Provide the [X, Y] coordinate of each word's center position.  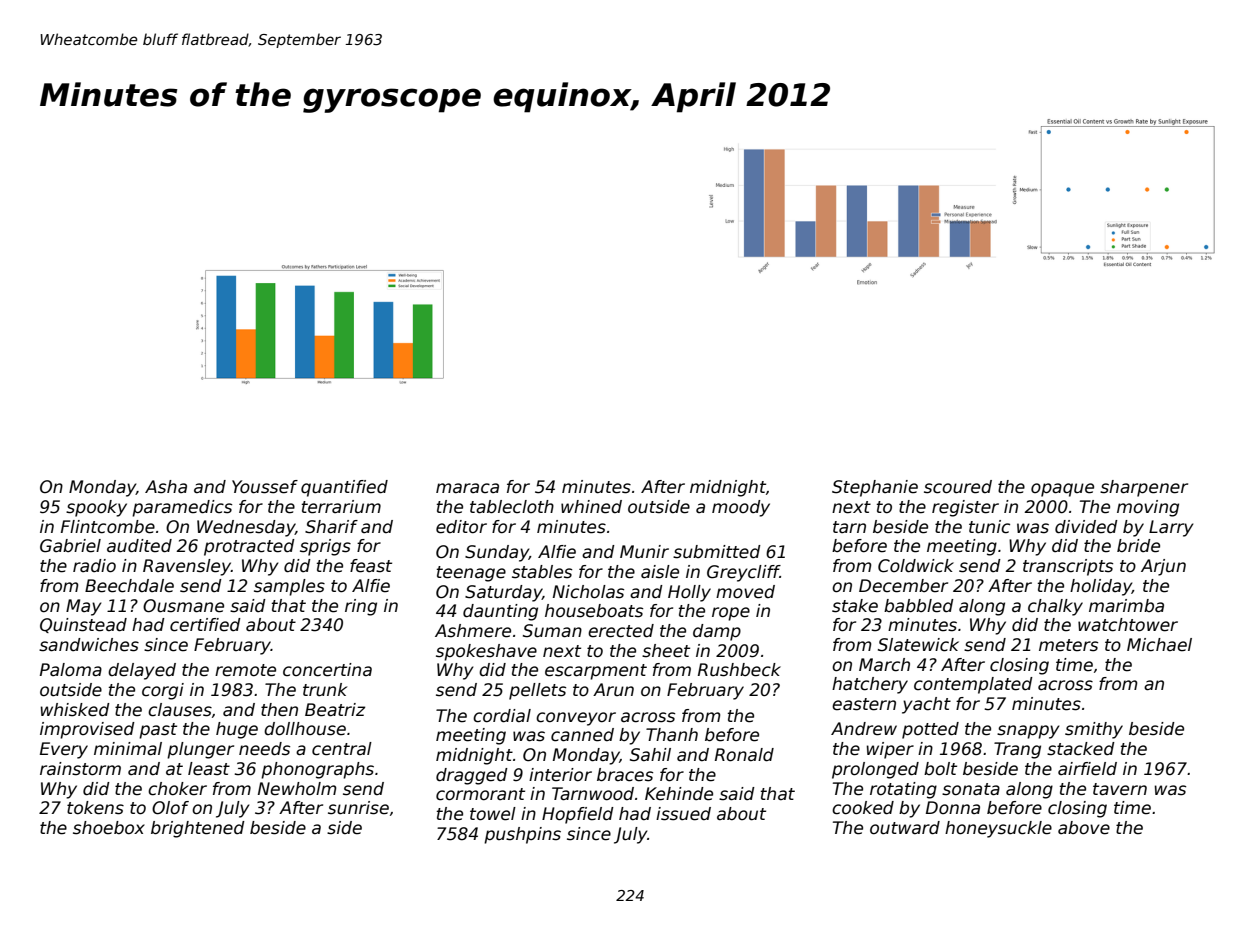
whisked [75, 710]
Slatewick [918, 645]
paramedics [182, 508]
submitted [717, 552]
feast [371, 566]
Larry [1171, 528]
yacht [926, 705]
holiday [1101, 587]
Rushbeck [739, 670]
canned [582, 735]
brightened [198, 829]
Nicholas [588, 592]
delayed [142, 671]
